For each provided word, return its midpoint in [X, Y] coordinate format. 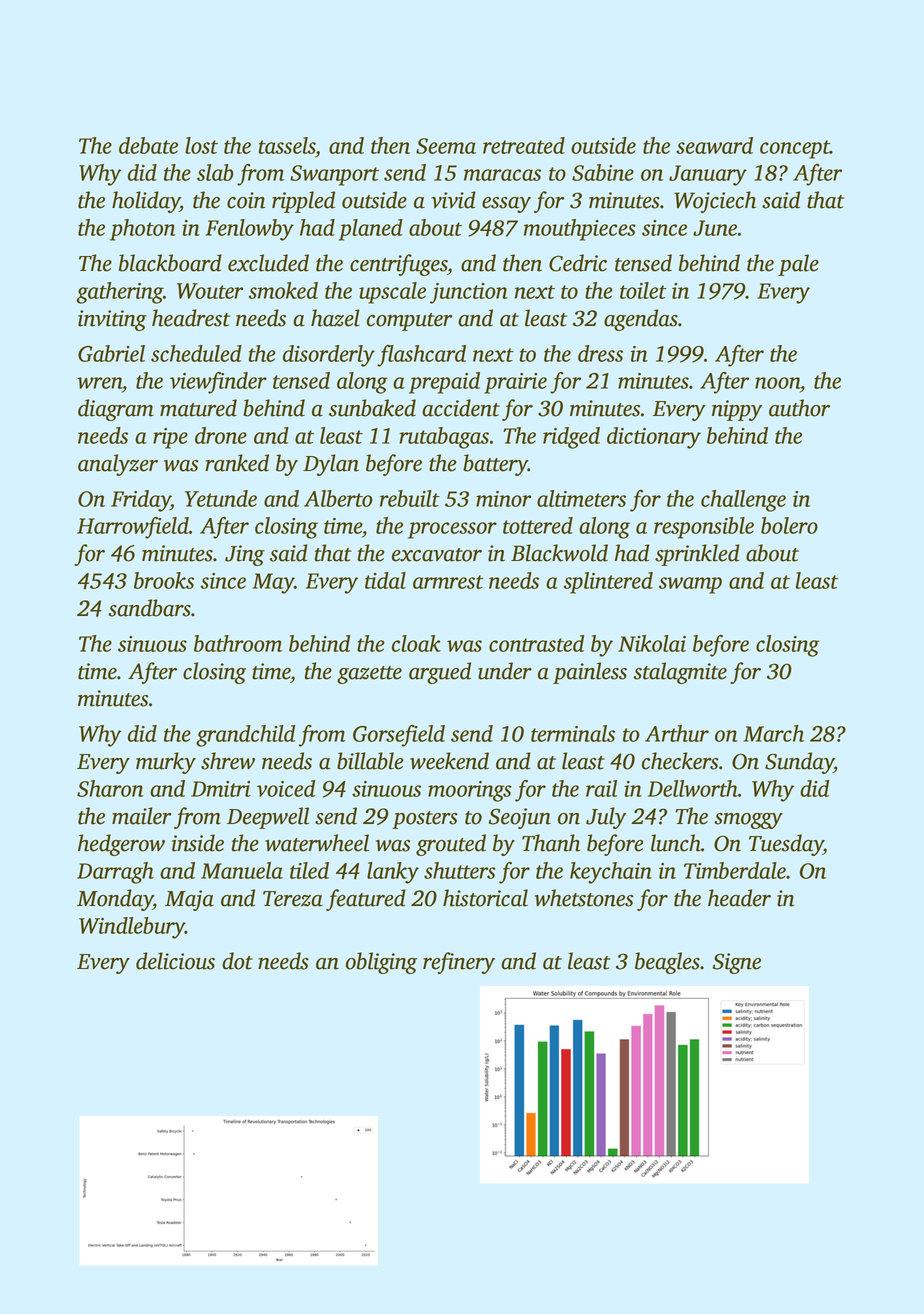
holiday [146, 202]
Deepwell [268, 818]
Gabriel [111, 353]
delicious [175, 961]
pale [798, 265]
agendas [641, 320]
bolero [789, 525]
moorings [469, 791]
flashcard [421, 356]
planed [371, 230]
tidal [385, 580]
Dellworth [693, 788]
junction [469, 293]
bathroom [238, 643]
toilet [643, 290]
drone [221, 435]
